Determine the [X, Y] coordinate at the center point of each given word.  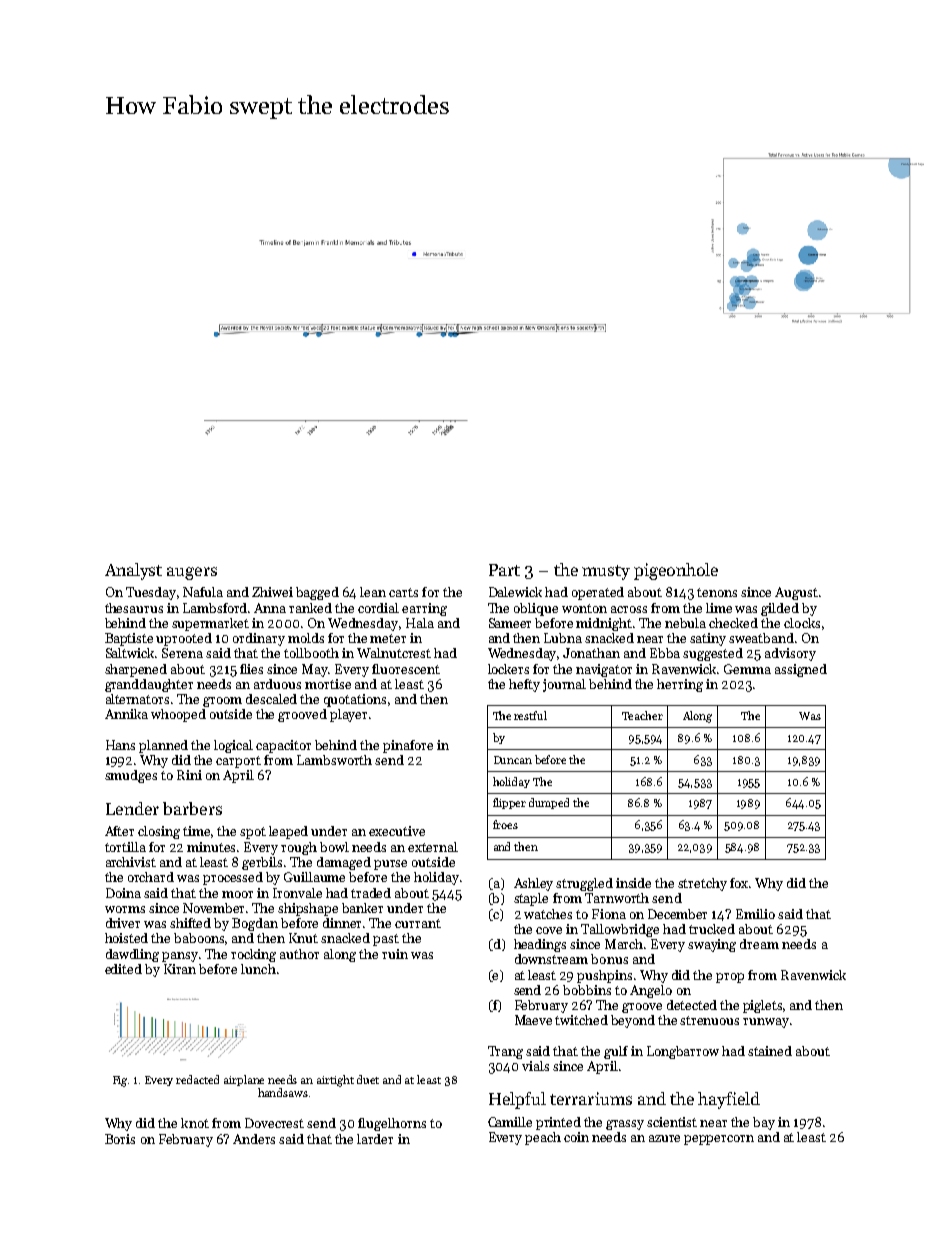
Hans [120, 745]
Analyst [133, 571]
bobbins [587, 990]
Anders [254, 1139]
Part [504, 570]
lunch [258, 969]
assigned [801, 670]
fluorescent [406, 669]
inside [633, 883]
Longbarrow [683, 1052]
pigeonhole [676, 571]
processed [233, 878]
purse [390, 865]
